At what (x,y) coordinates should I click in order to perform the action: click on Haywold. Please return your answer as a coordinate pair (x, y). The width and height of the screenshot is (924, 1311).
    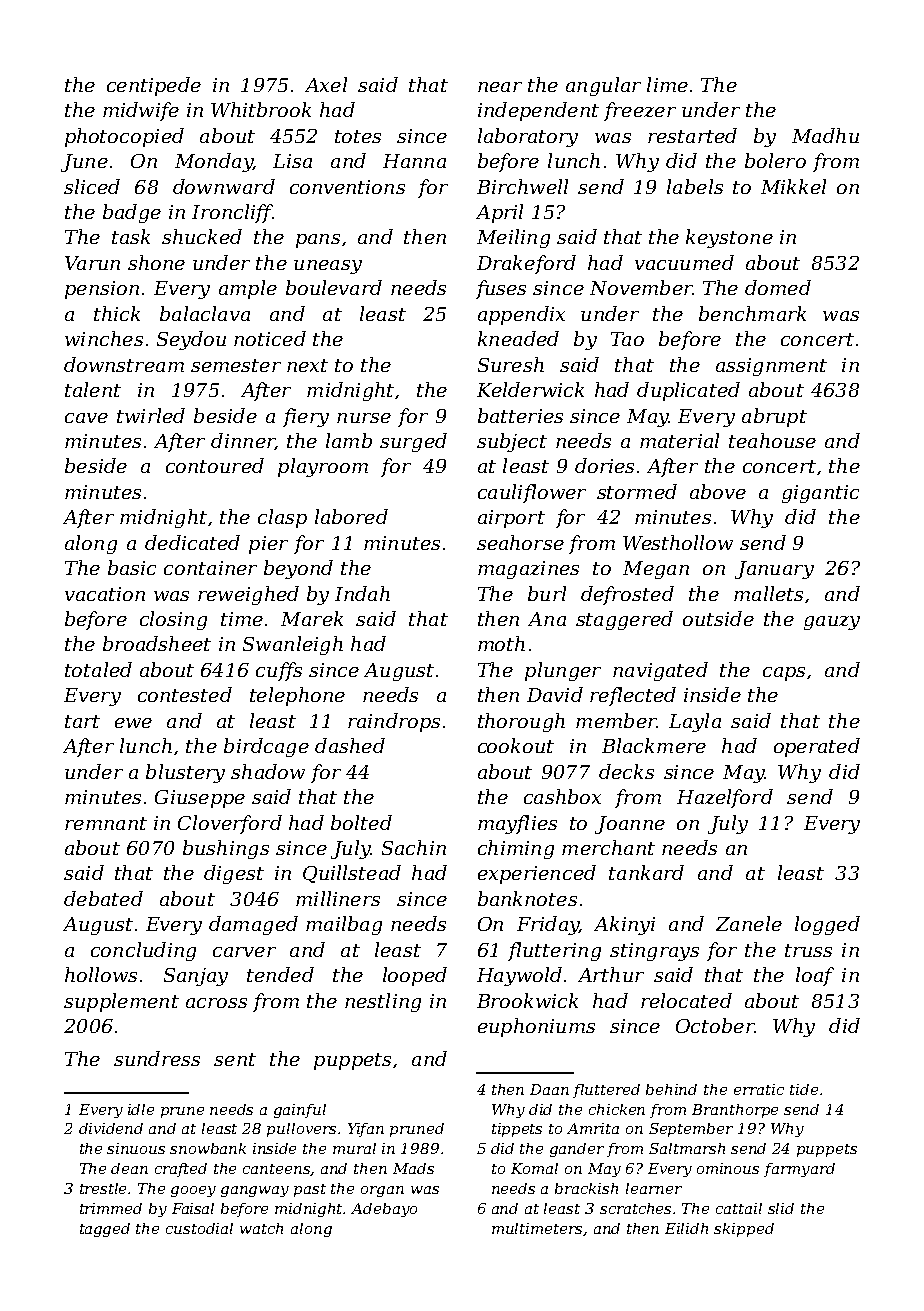
    Looking at the image, I should click on (519, 976).
